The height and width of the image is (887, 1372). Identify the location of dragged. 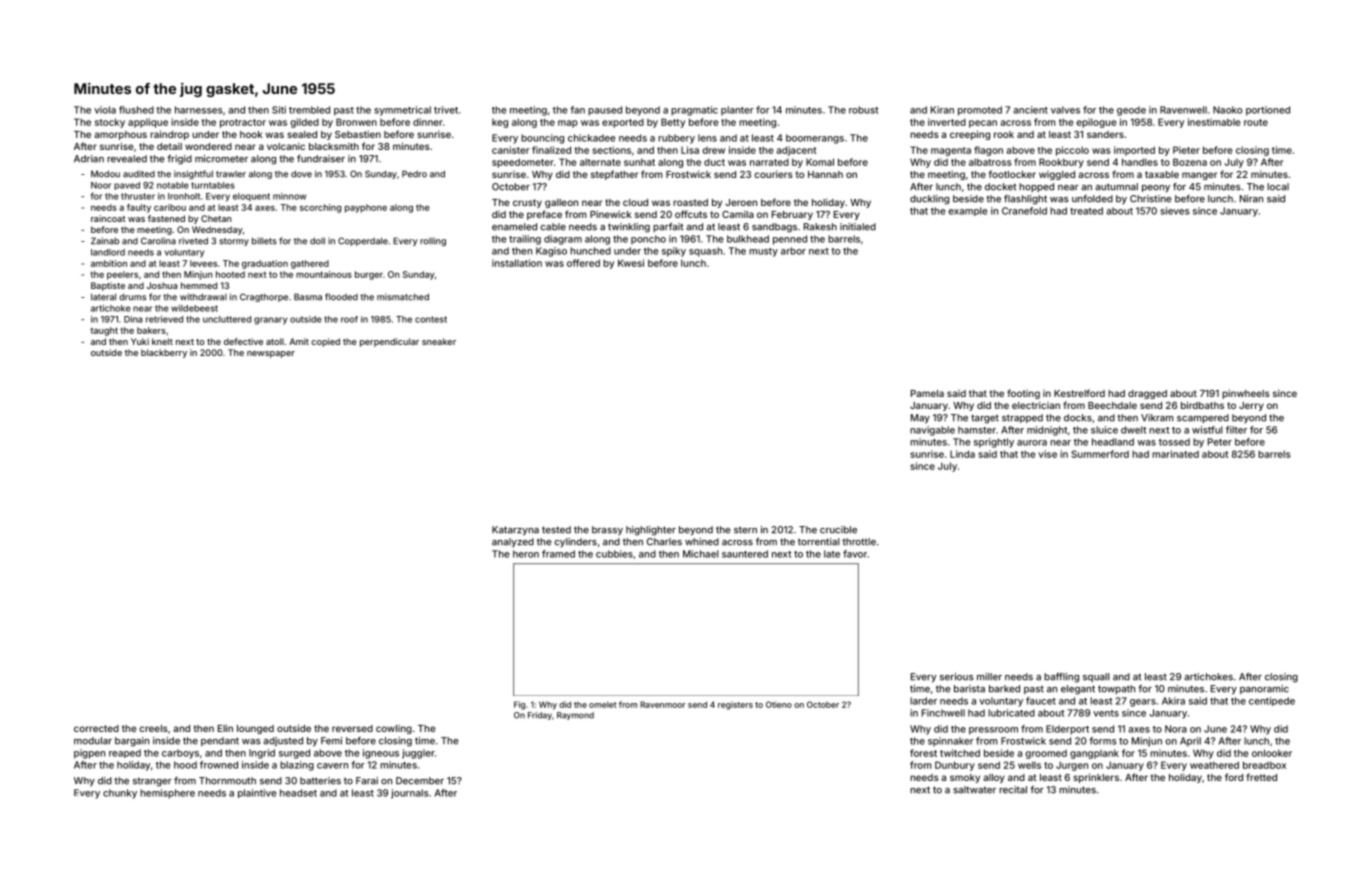
(1147, 394).
